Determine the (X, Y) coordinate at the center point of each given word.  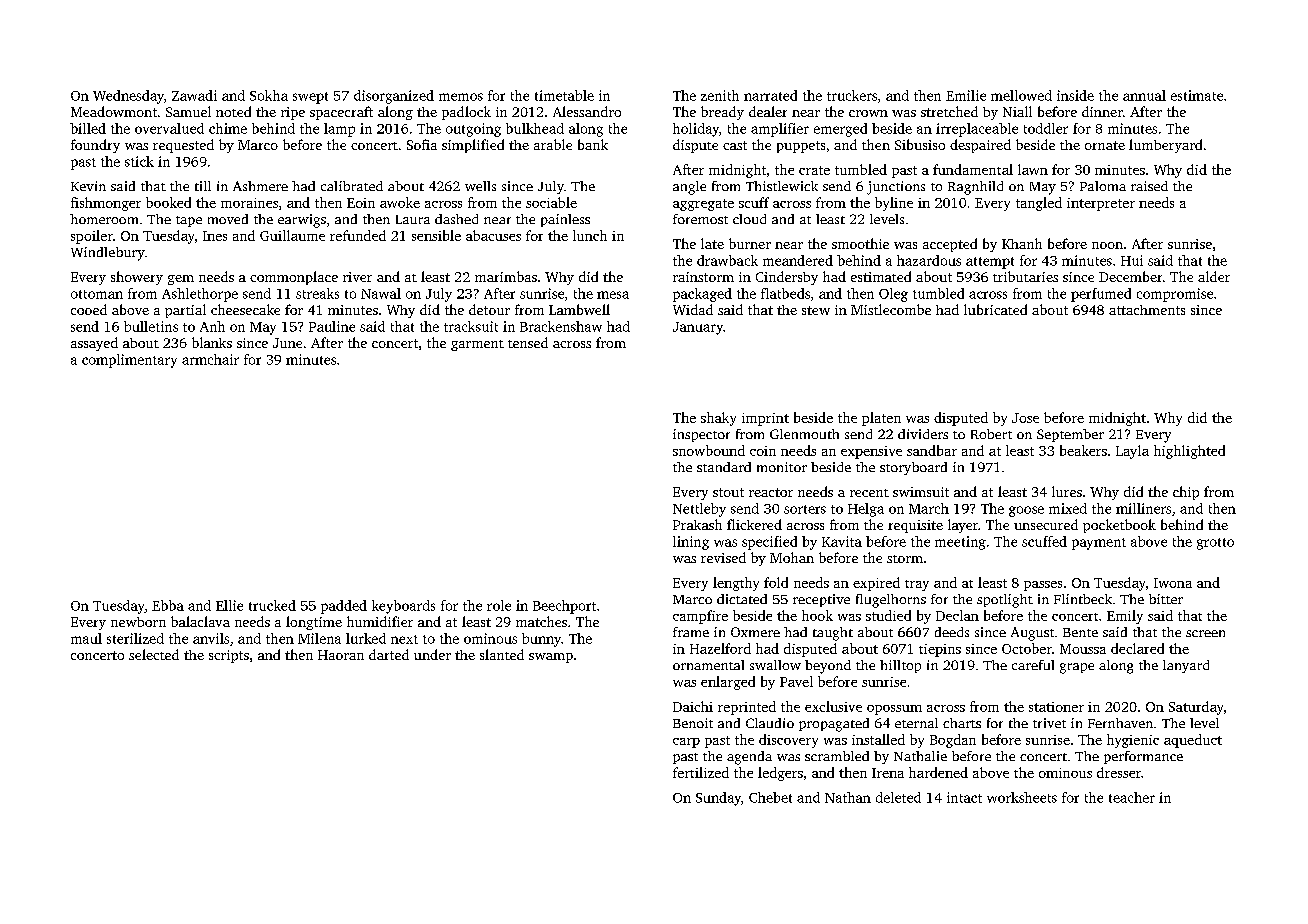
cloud (749, 219)
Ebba (168, 605)
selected (154, 654)
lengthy (736, 584)
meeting (960, 543)
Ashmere (260, 186)
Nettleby (699, 510)
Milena (319, 638)
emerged (840, 130)
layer (963, 526)
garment (477, 345)
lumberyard (1165, 146)
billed (88, 128)
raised (1149, 186)
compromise (1175, 295)
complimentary (129, 361)
